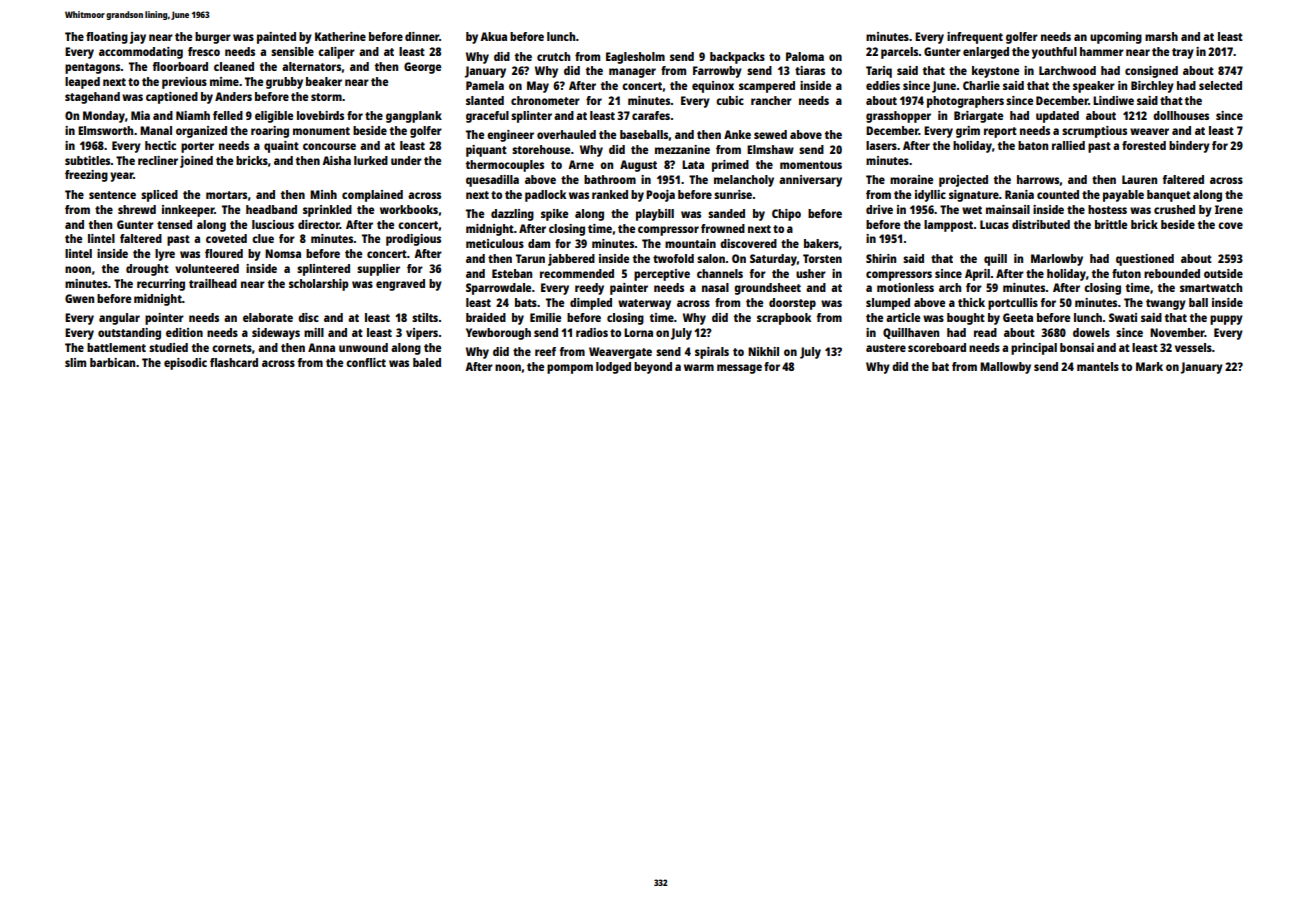 The height and width of the screenshot is (924, 1308). I want to click on floating, so click(107, 38).
